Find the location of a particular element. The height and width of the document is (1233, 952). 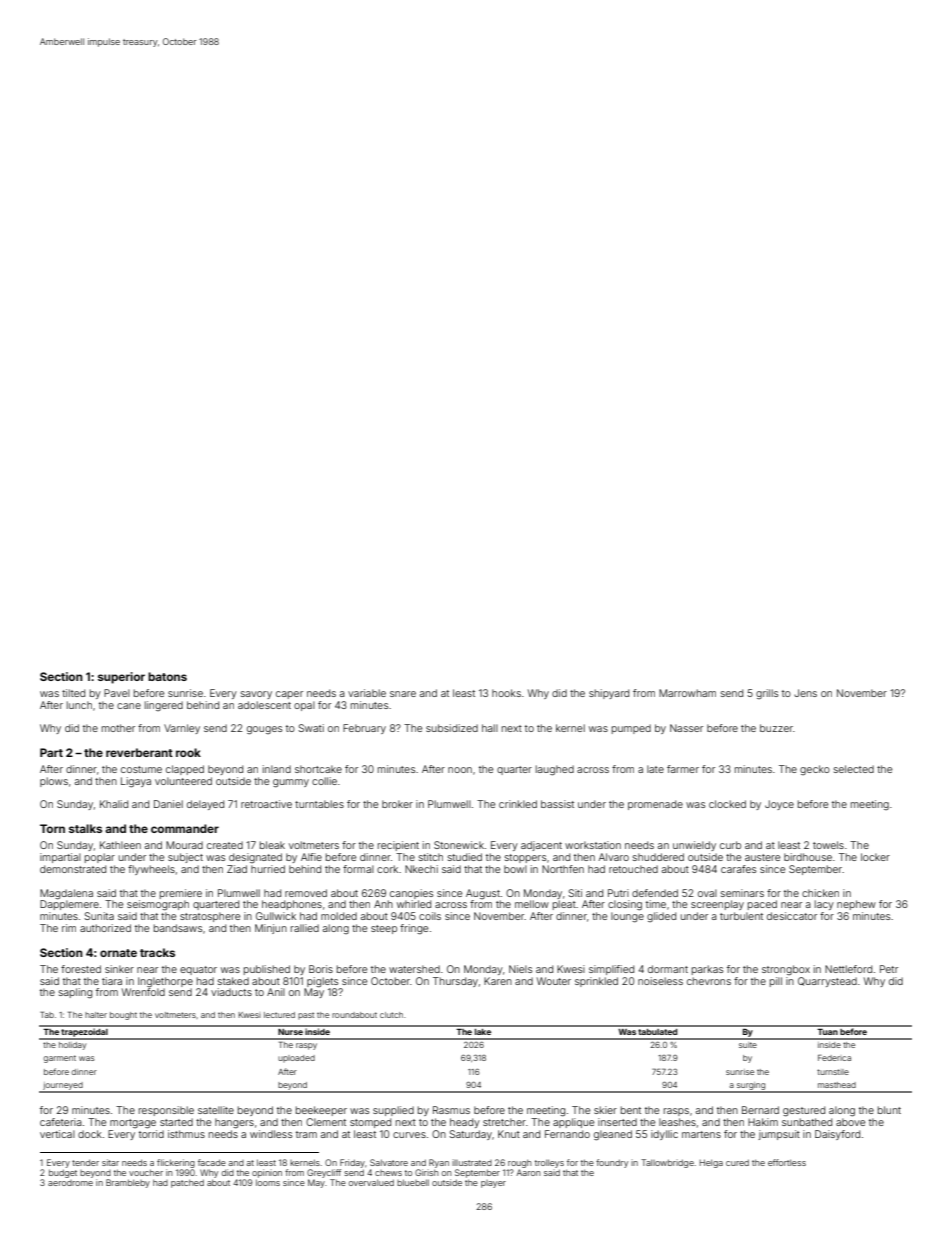

fringe is located at coordinates (414, 929).
